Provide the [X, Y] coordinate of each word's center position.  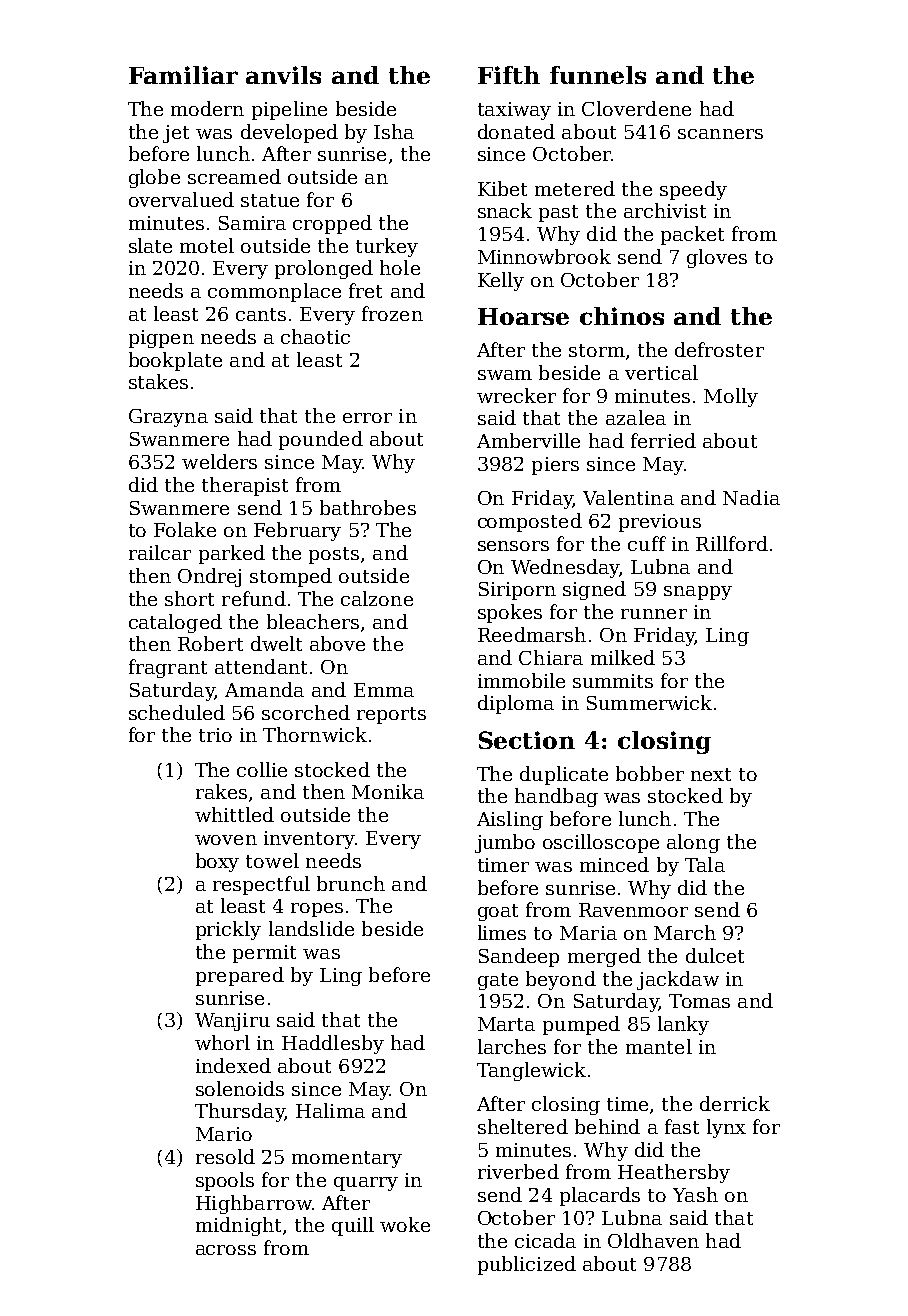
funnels [598, 75]
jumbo [505, 843]
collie [262, 769]
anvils [283, 75]
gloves [717, 258]
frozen [392, 313]
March [685, 932]
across [226, 1250]
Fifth [509, 75]
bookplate [175, 361]
